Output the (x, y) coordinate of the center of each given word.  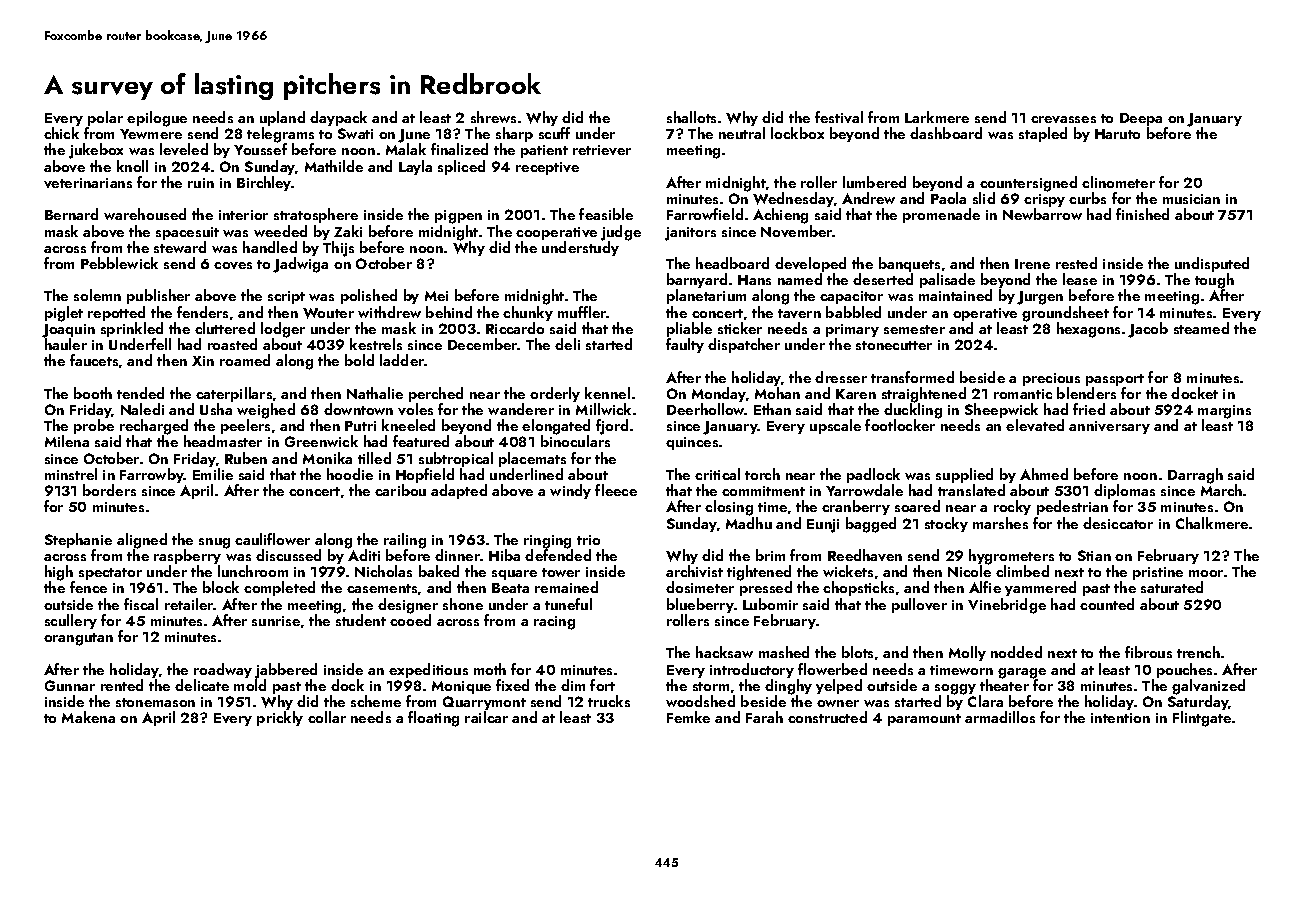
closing (729, 508)
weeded (280, 231)
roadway (223, 670)
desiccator (1118, 523)
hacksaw (724, 652)
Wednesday (793, 201)
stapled (1043, 134)
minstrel (71, 474)
